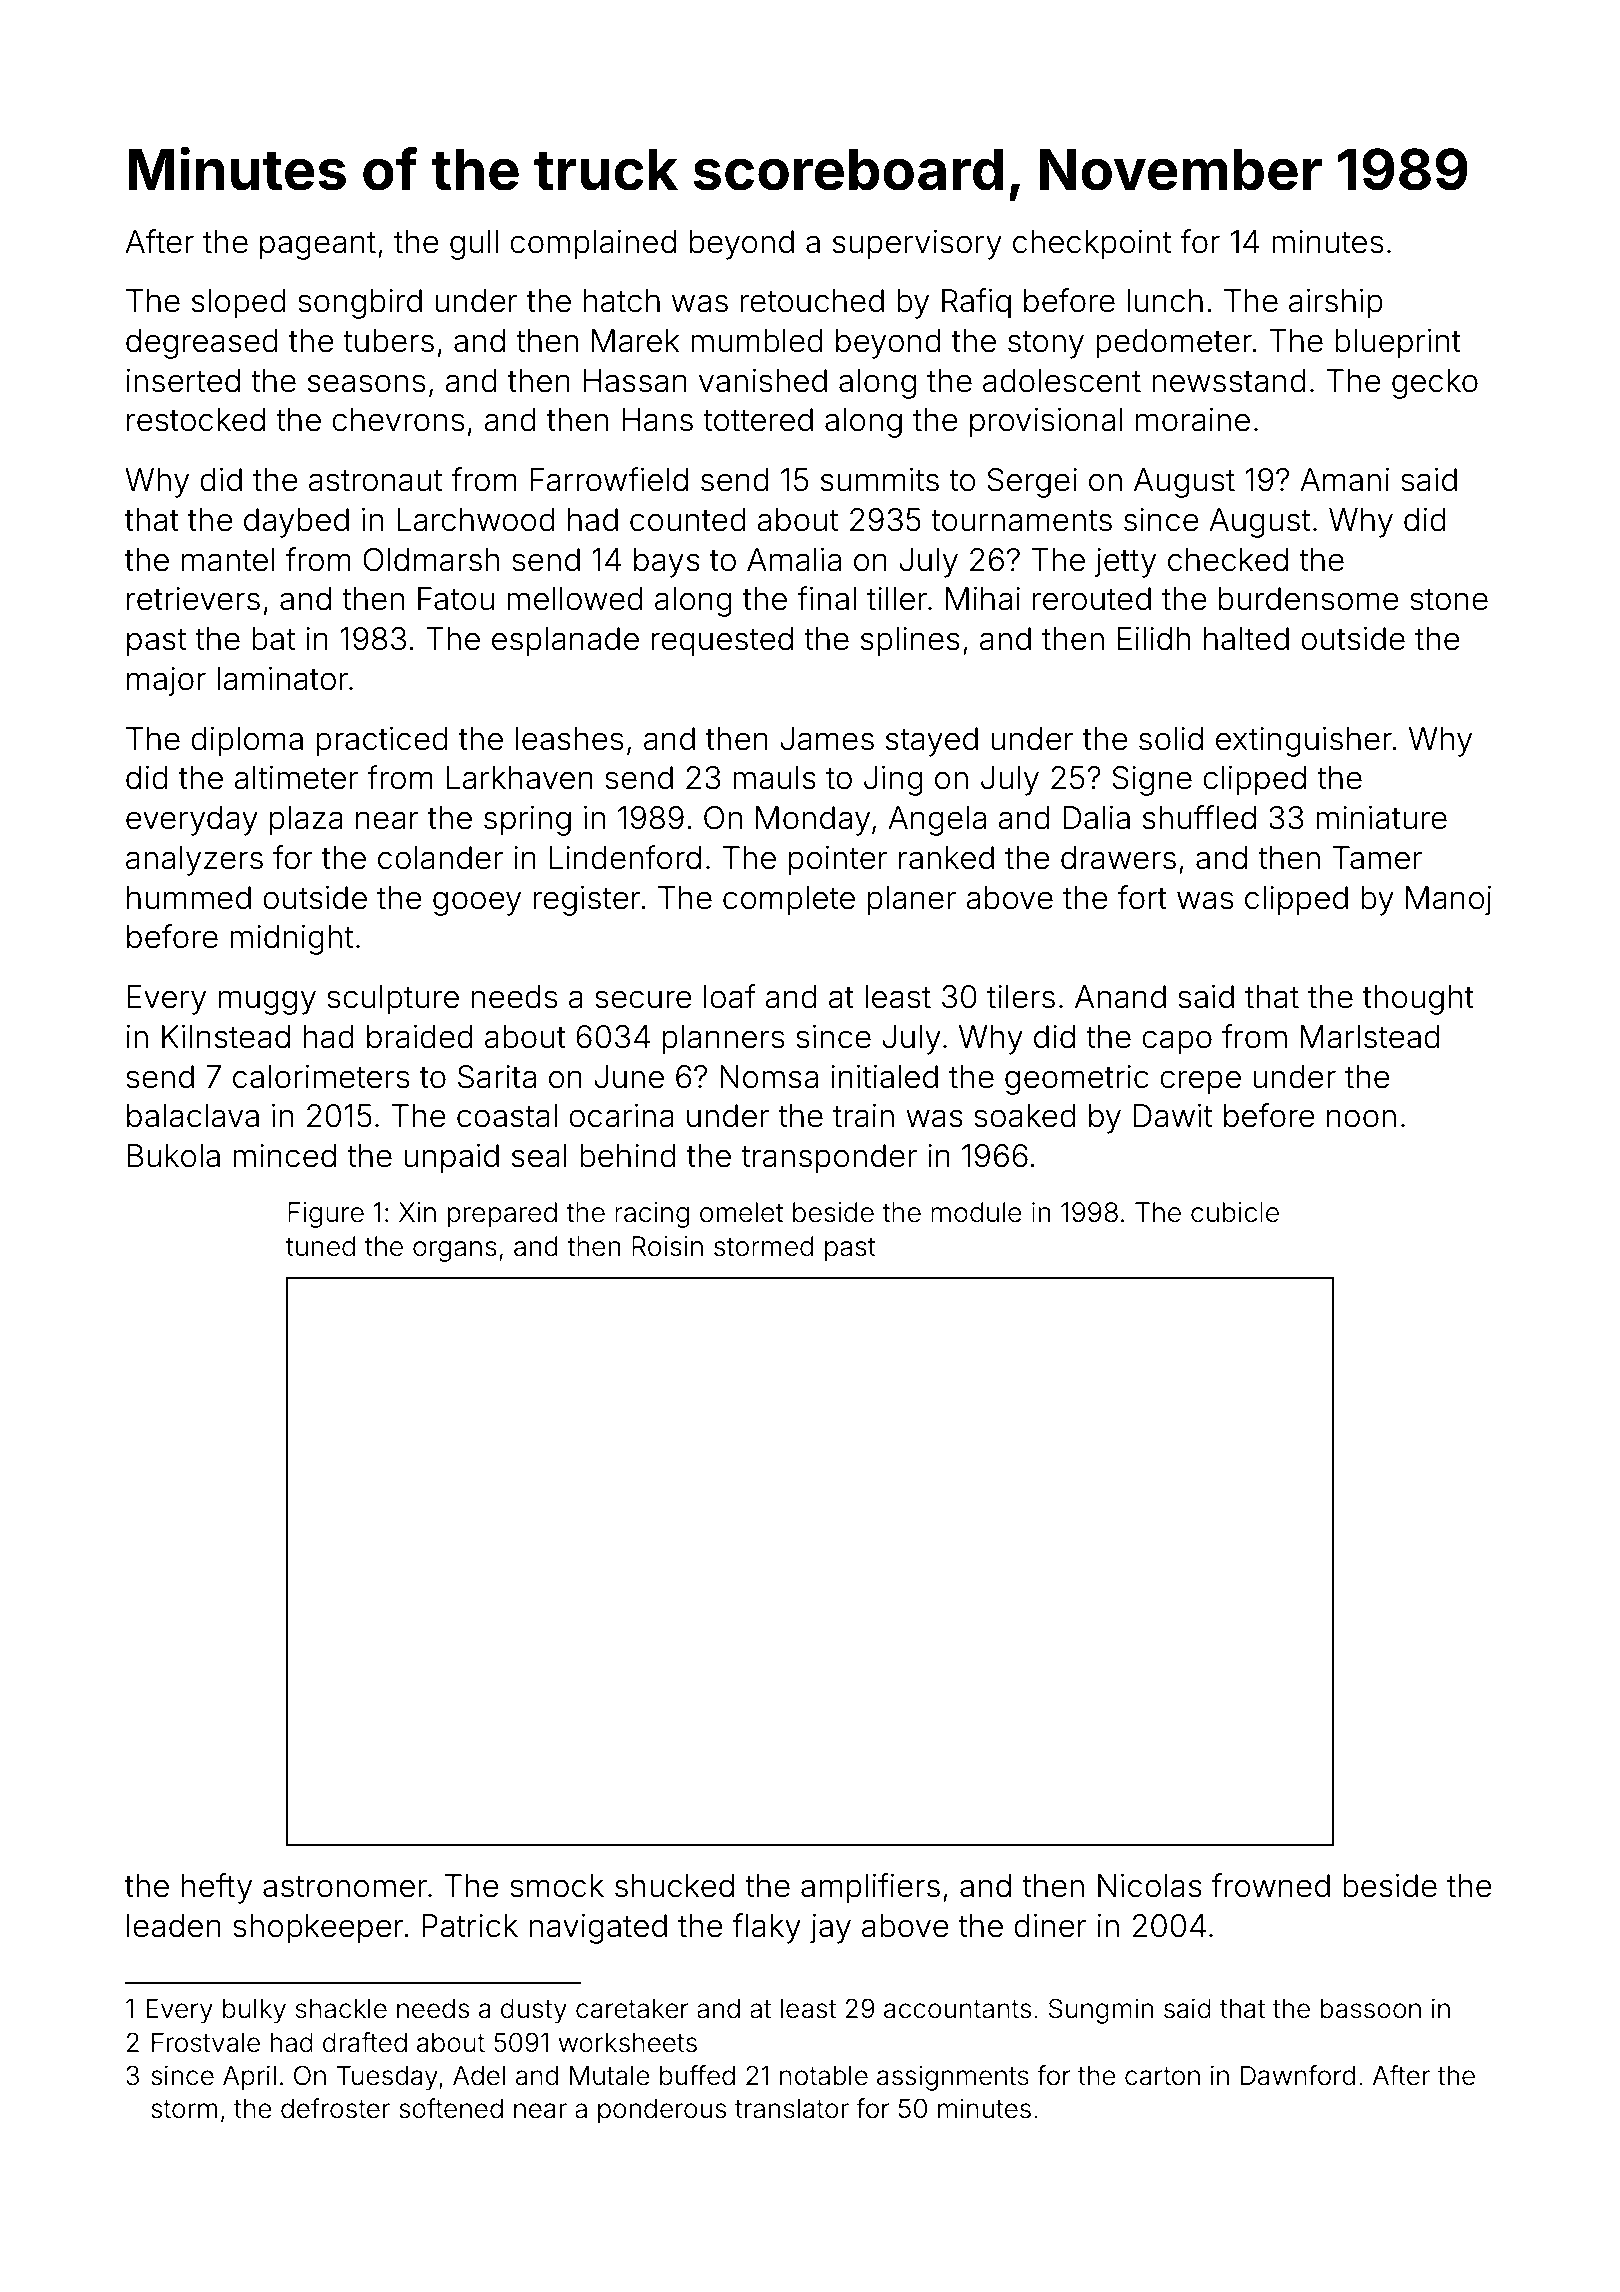 The image size is (1620, 2292). I want to click on Nicolas, so click(1150, 1886).
